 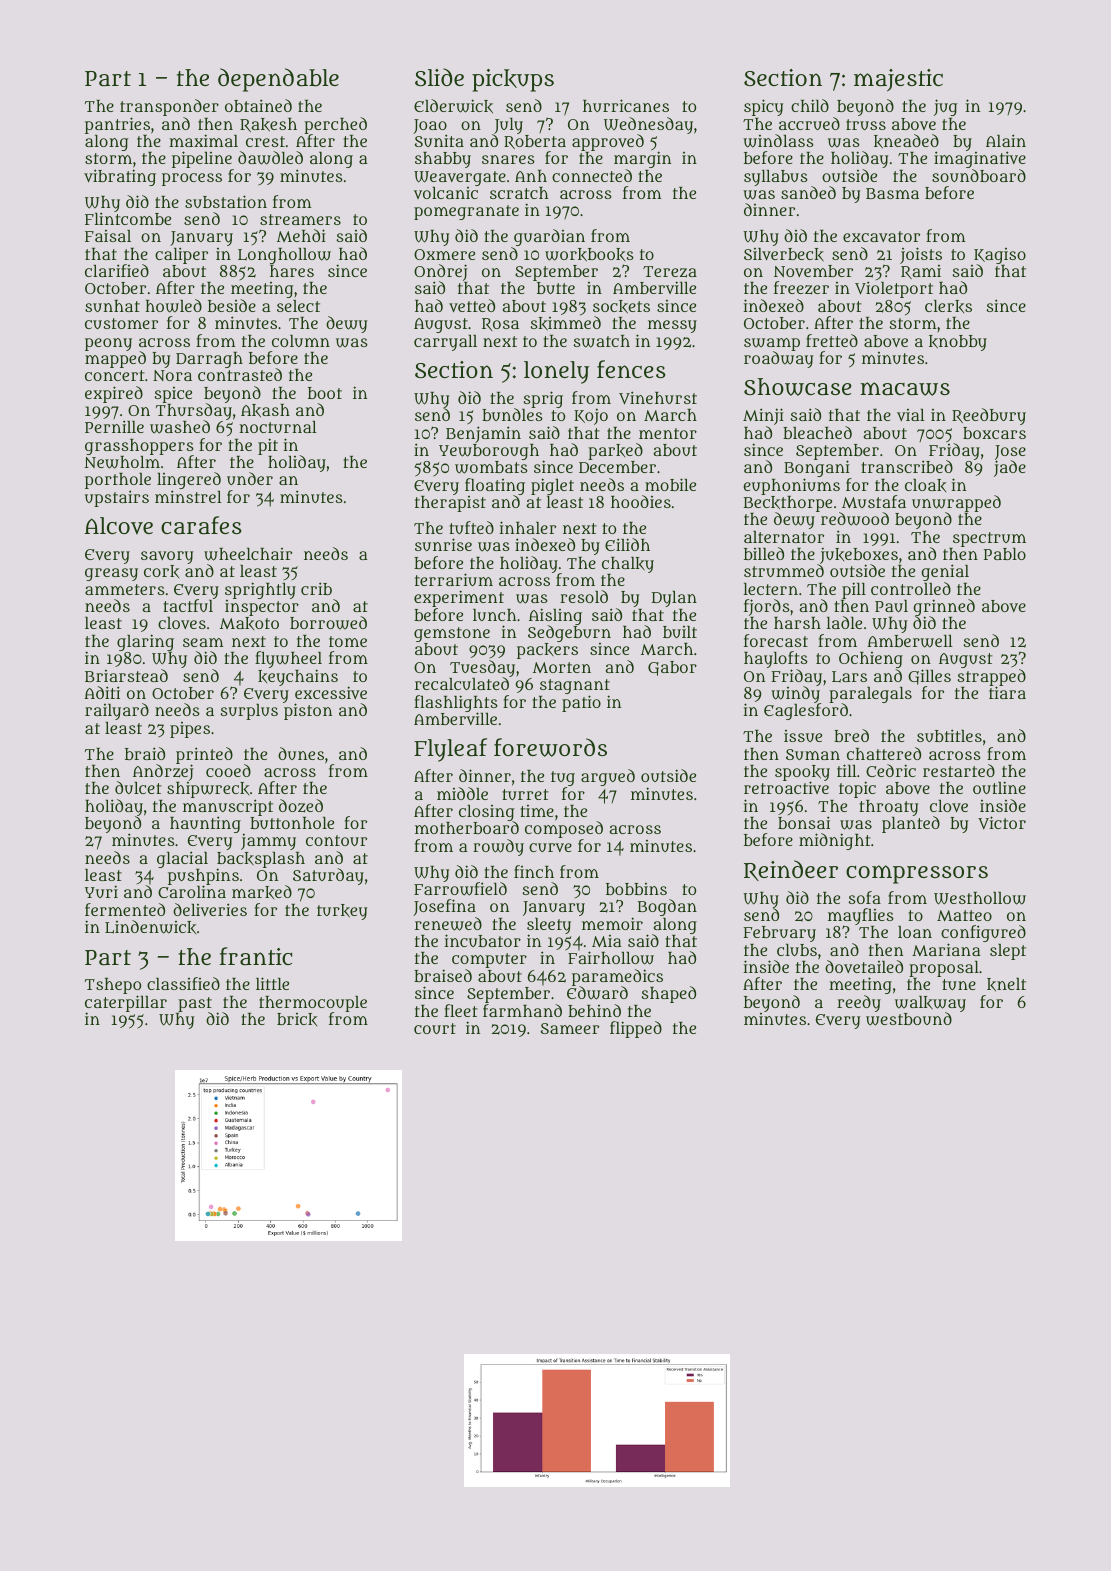 What do you see at coordinates (905, 389) in the screenshot?
I see `macaws` at bounding box center [905, 389].
